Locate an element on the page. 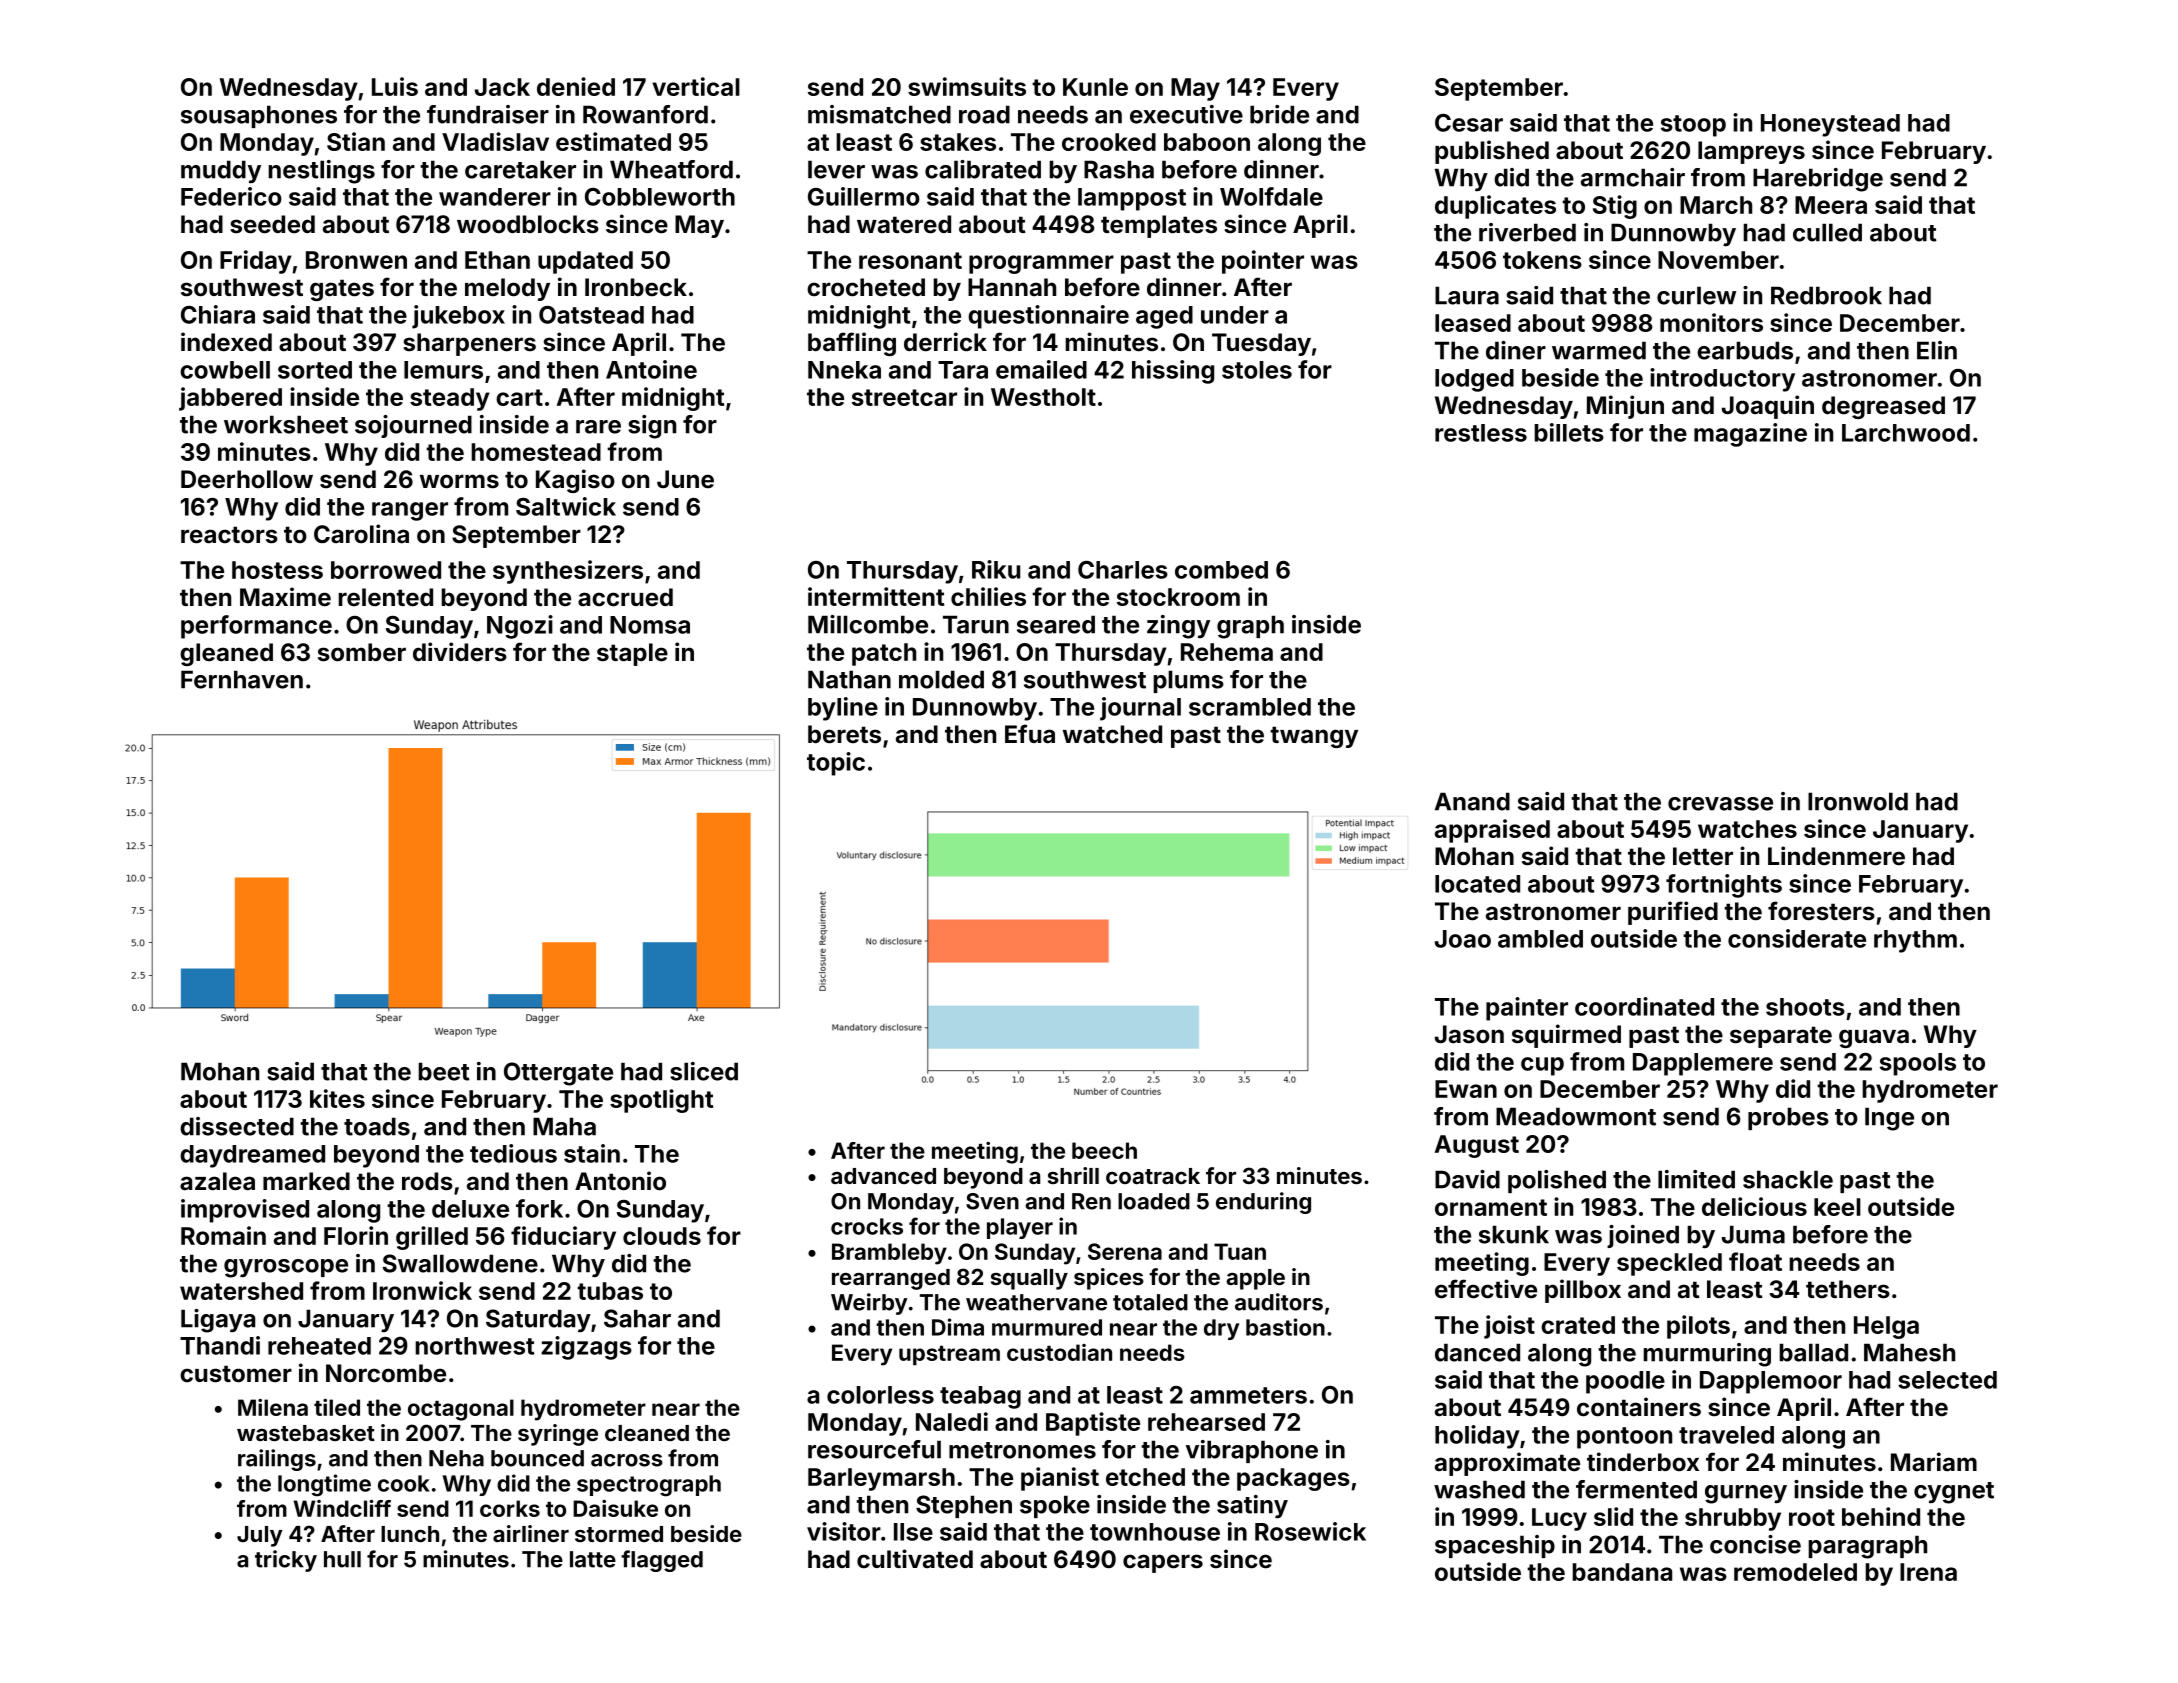  Kunle is located at coordinates (1095, 87).
